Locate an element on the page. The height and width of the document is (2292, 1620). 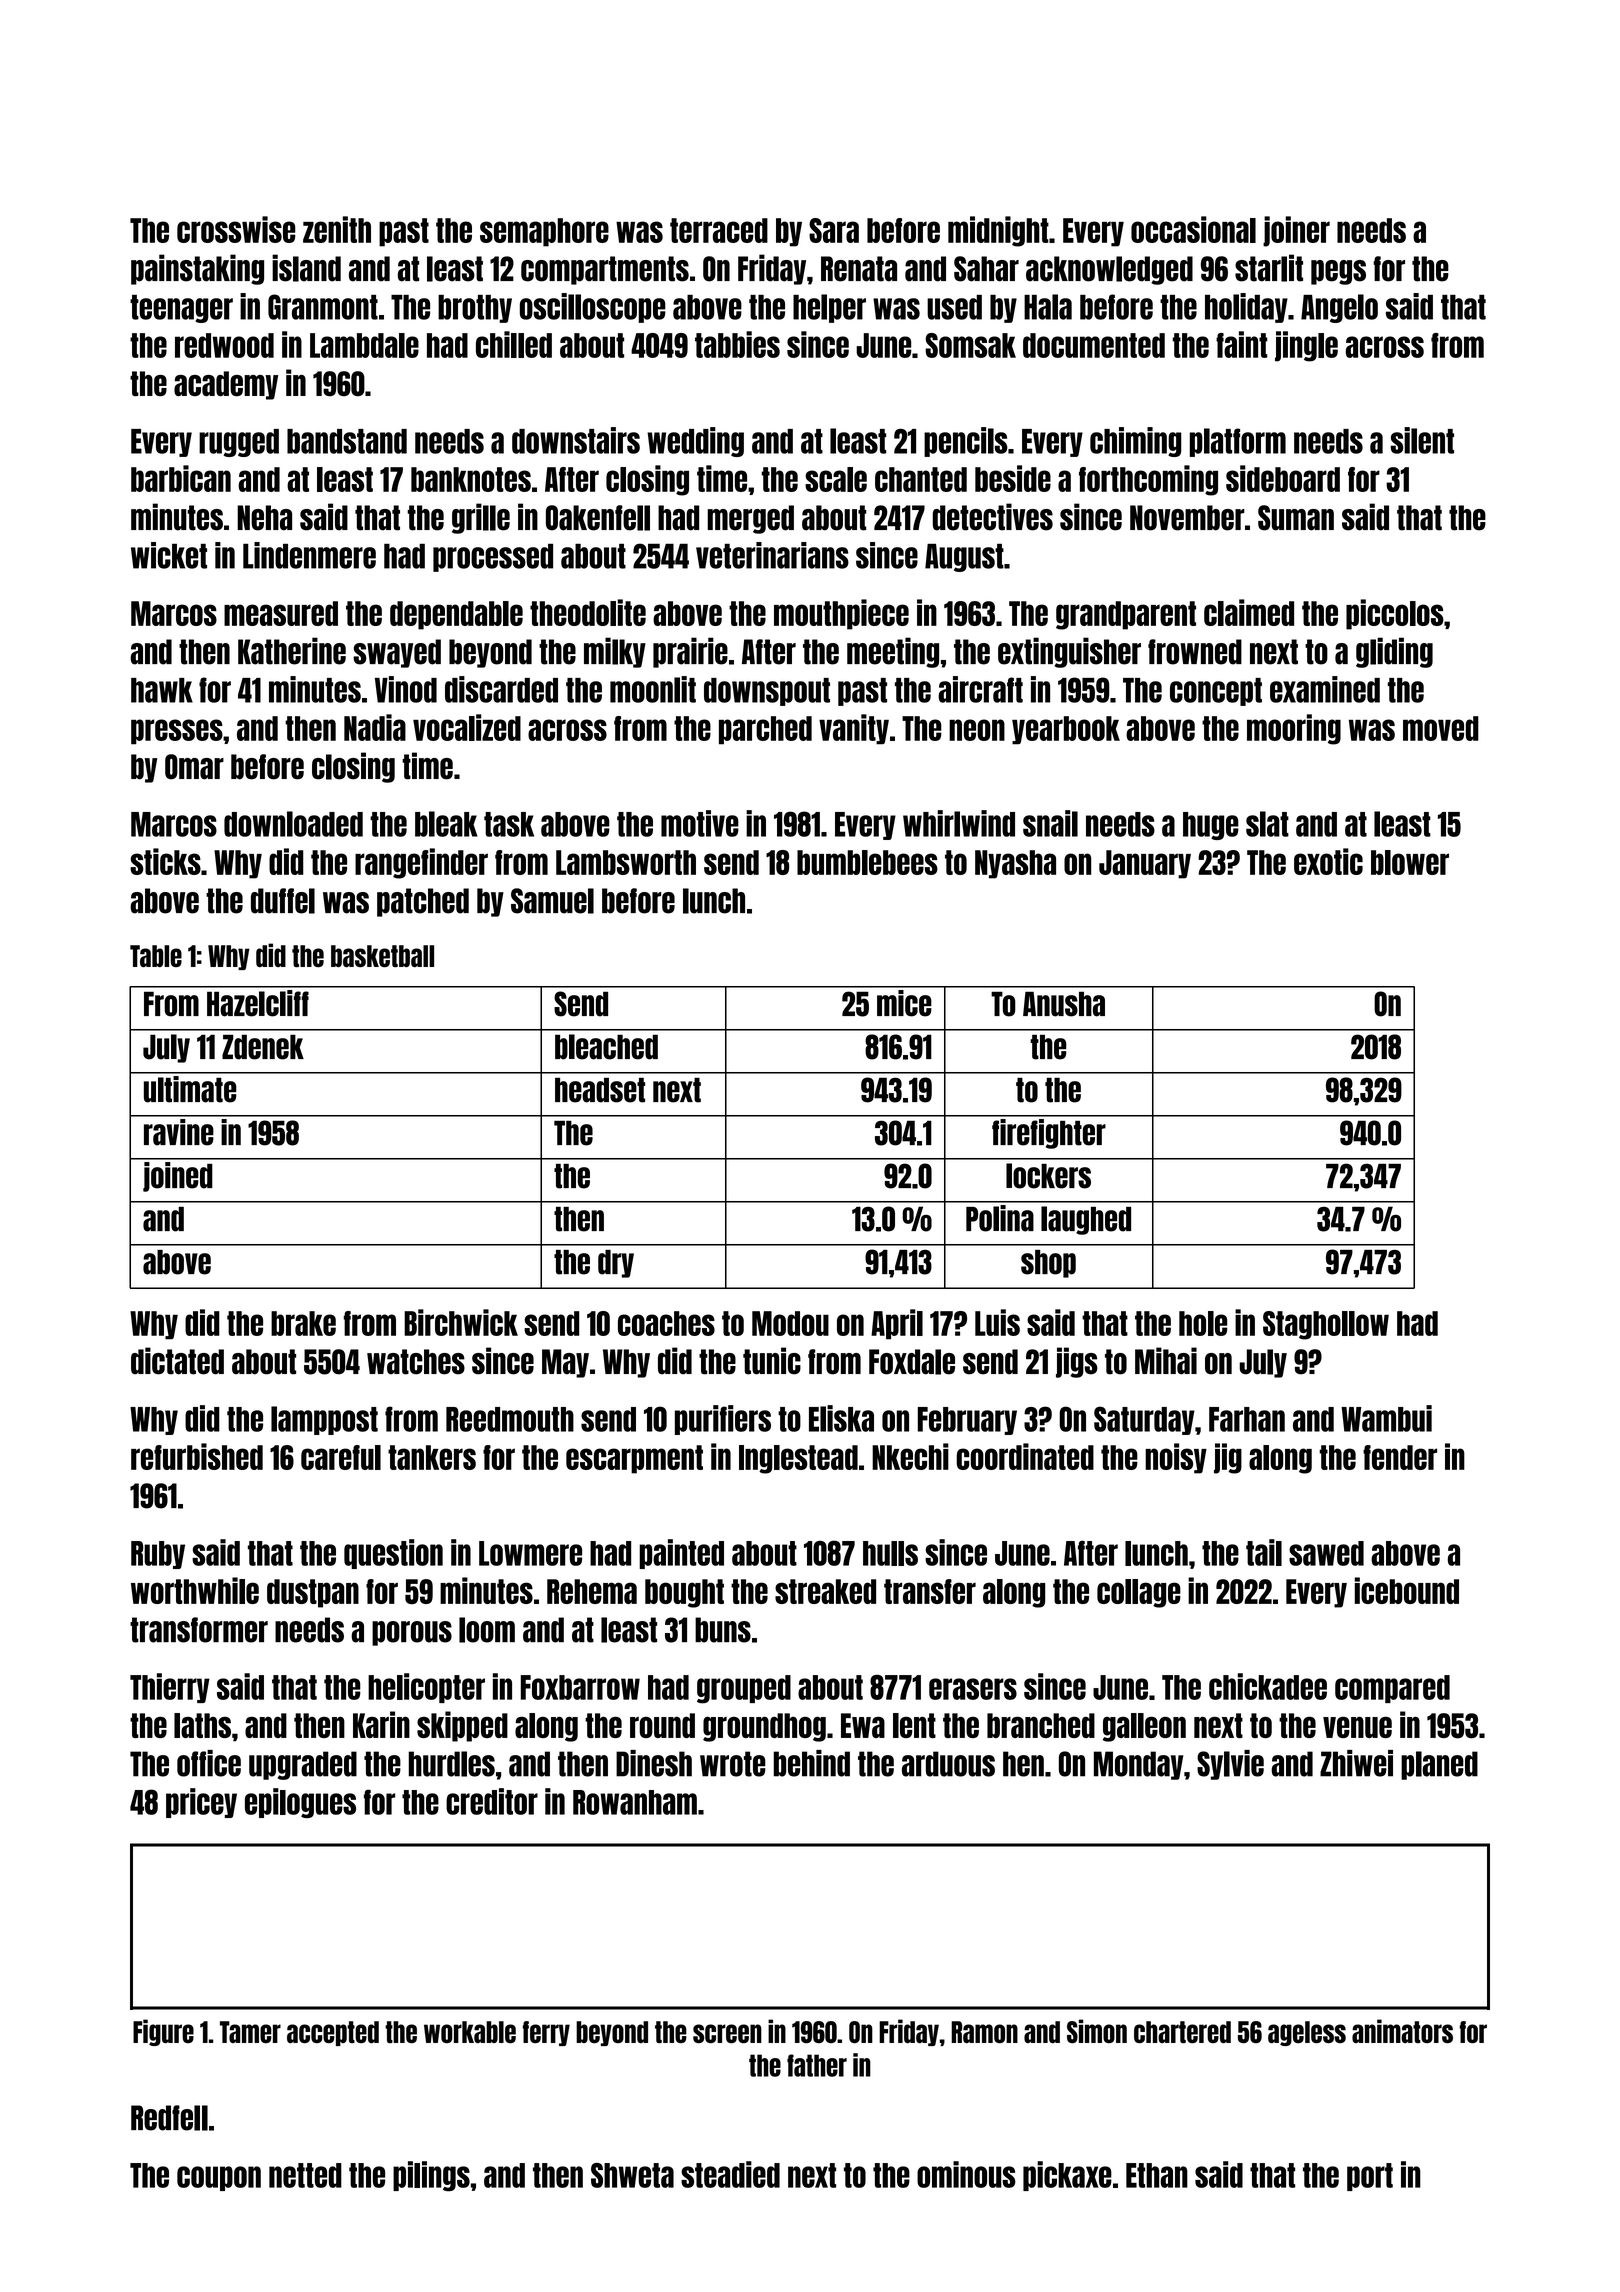
sticks is located at coordinates (165, 861).
